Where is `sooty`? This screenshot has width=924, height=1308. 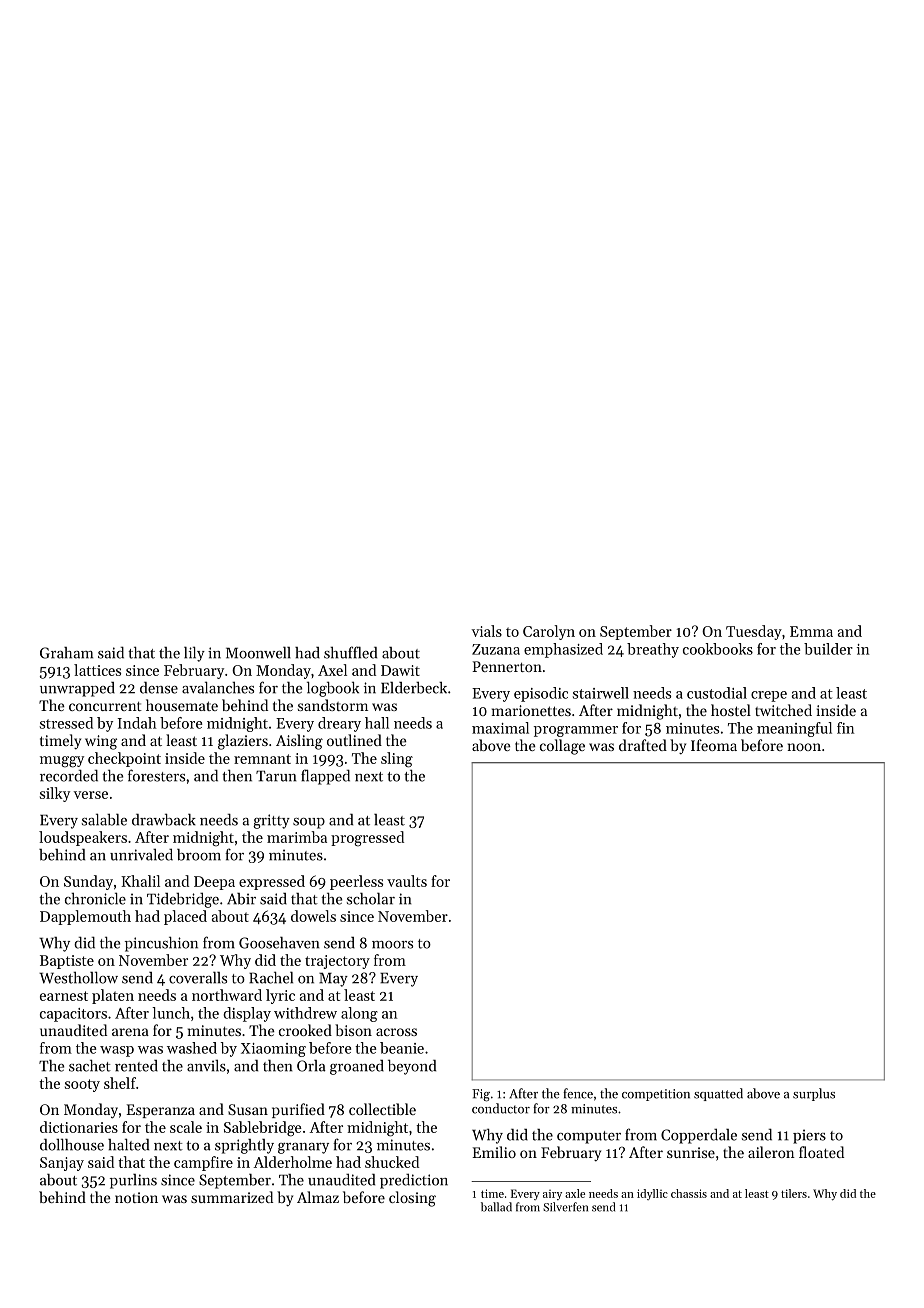 sooty is located at coordinates (82, 1085).
